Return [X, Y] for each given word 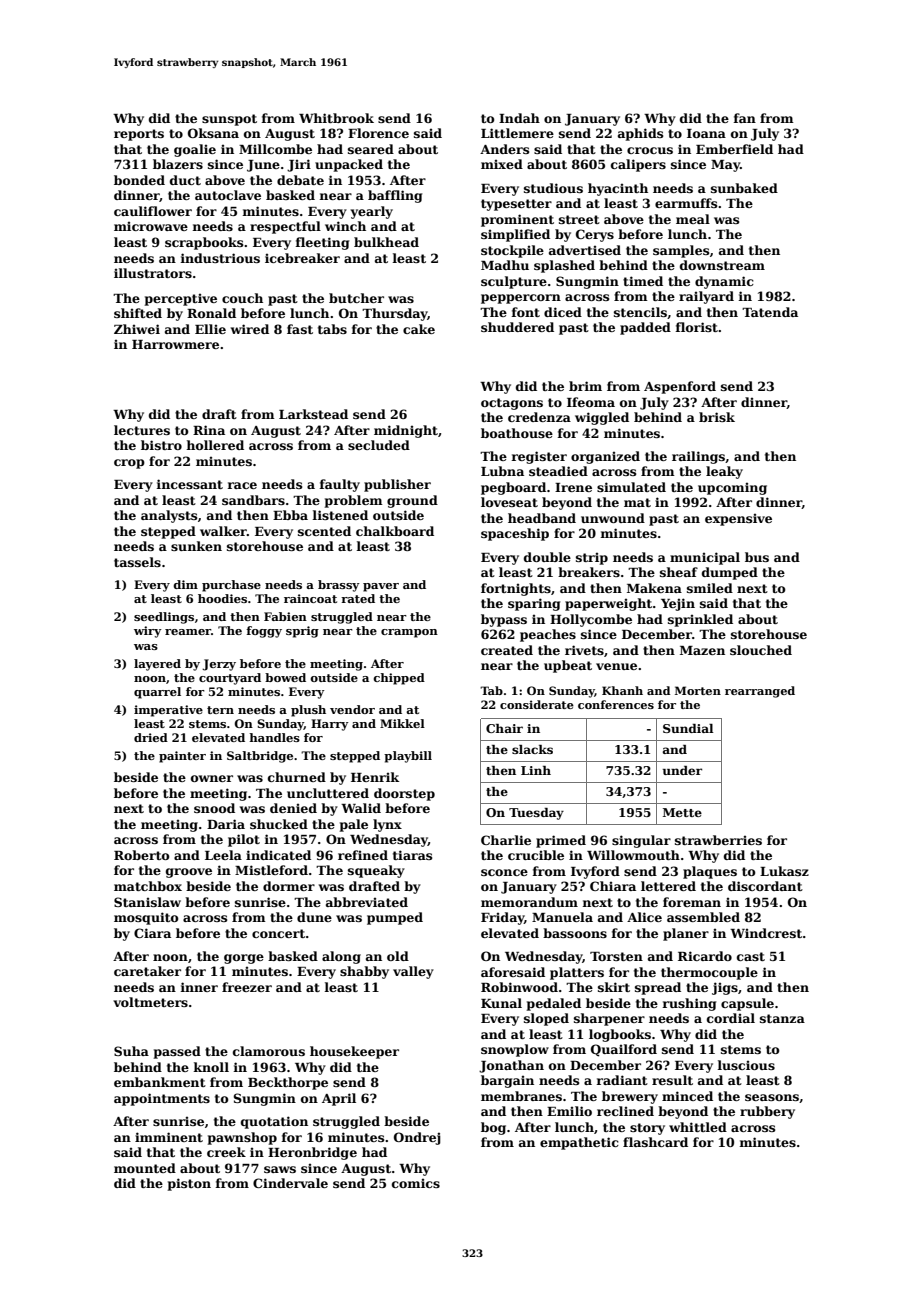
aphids [640, 134]
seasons [772, 1097]
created [507, 650]
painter [182, 757]
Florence [378, 133]
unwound [613, 518]
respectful [285, 227]
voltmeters [150, 1002]
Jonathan [511, 1066]
